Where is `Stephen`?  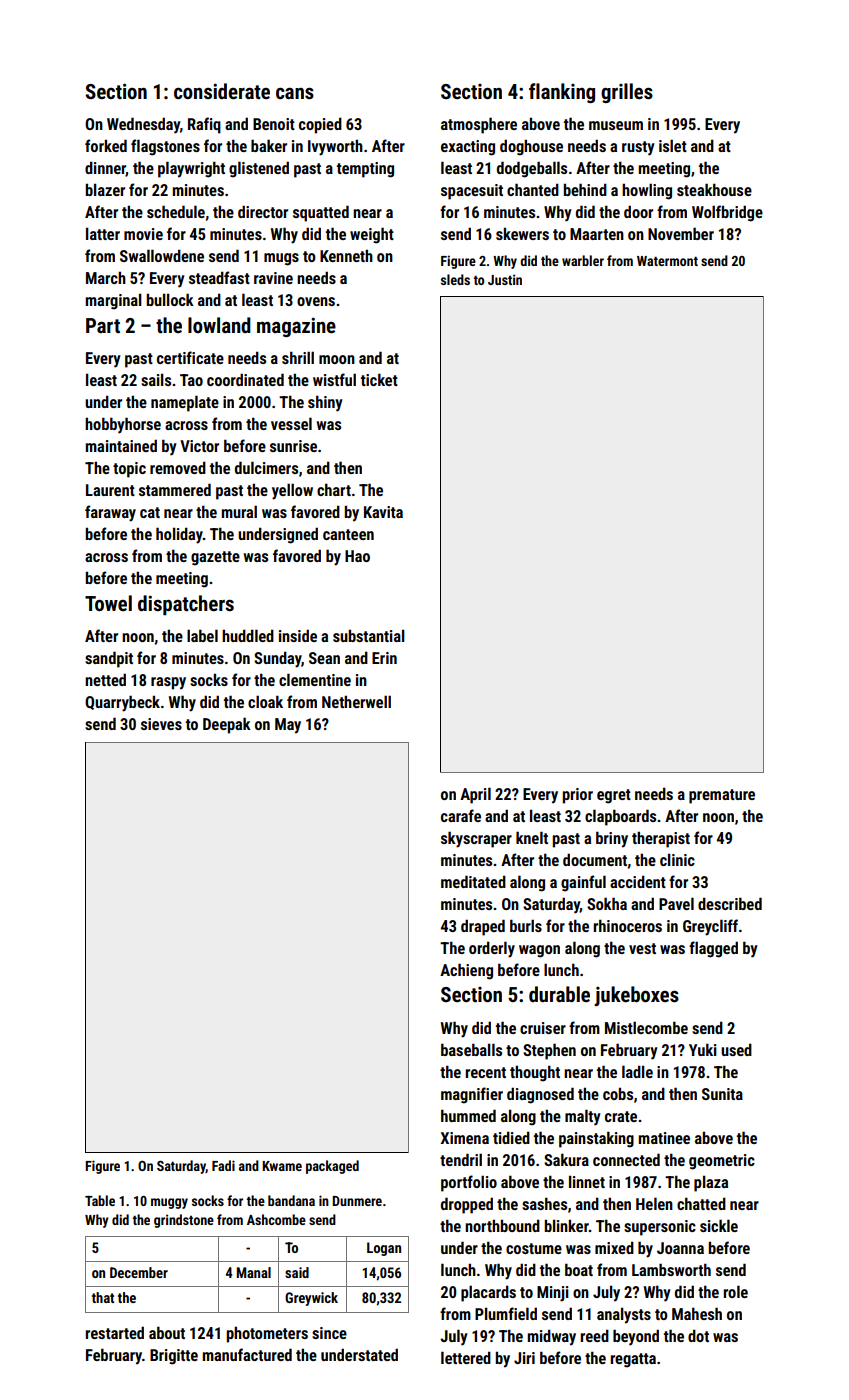 Stephen is located at coordinates (549, 1051).
